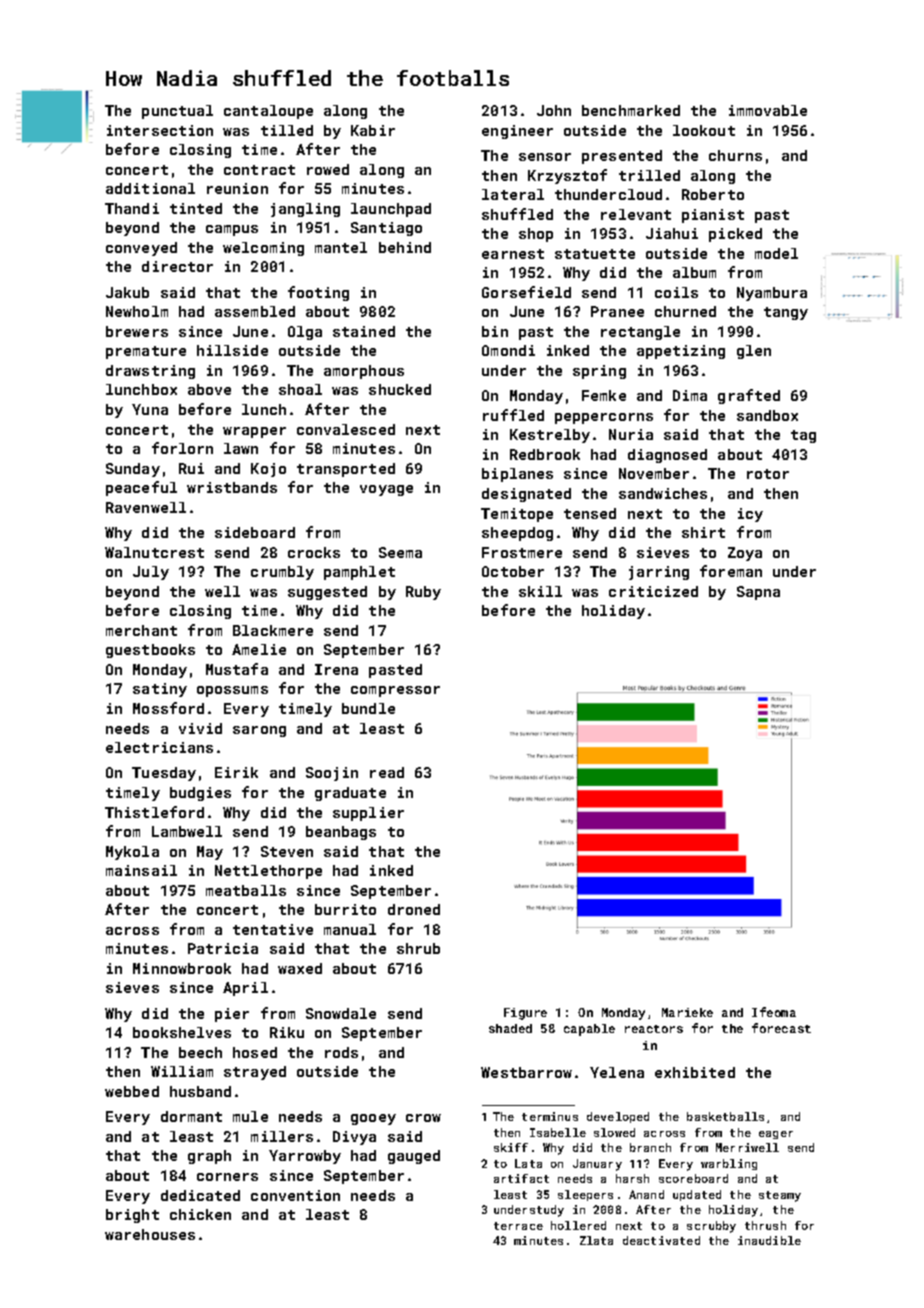 Image resolution: width=924 pixels, height=1308 pixels. I want to click on merchant, so click(141, 630).
